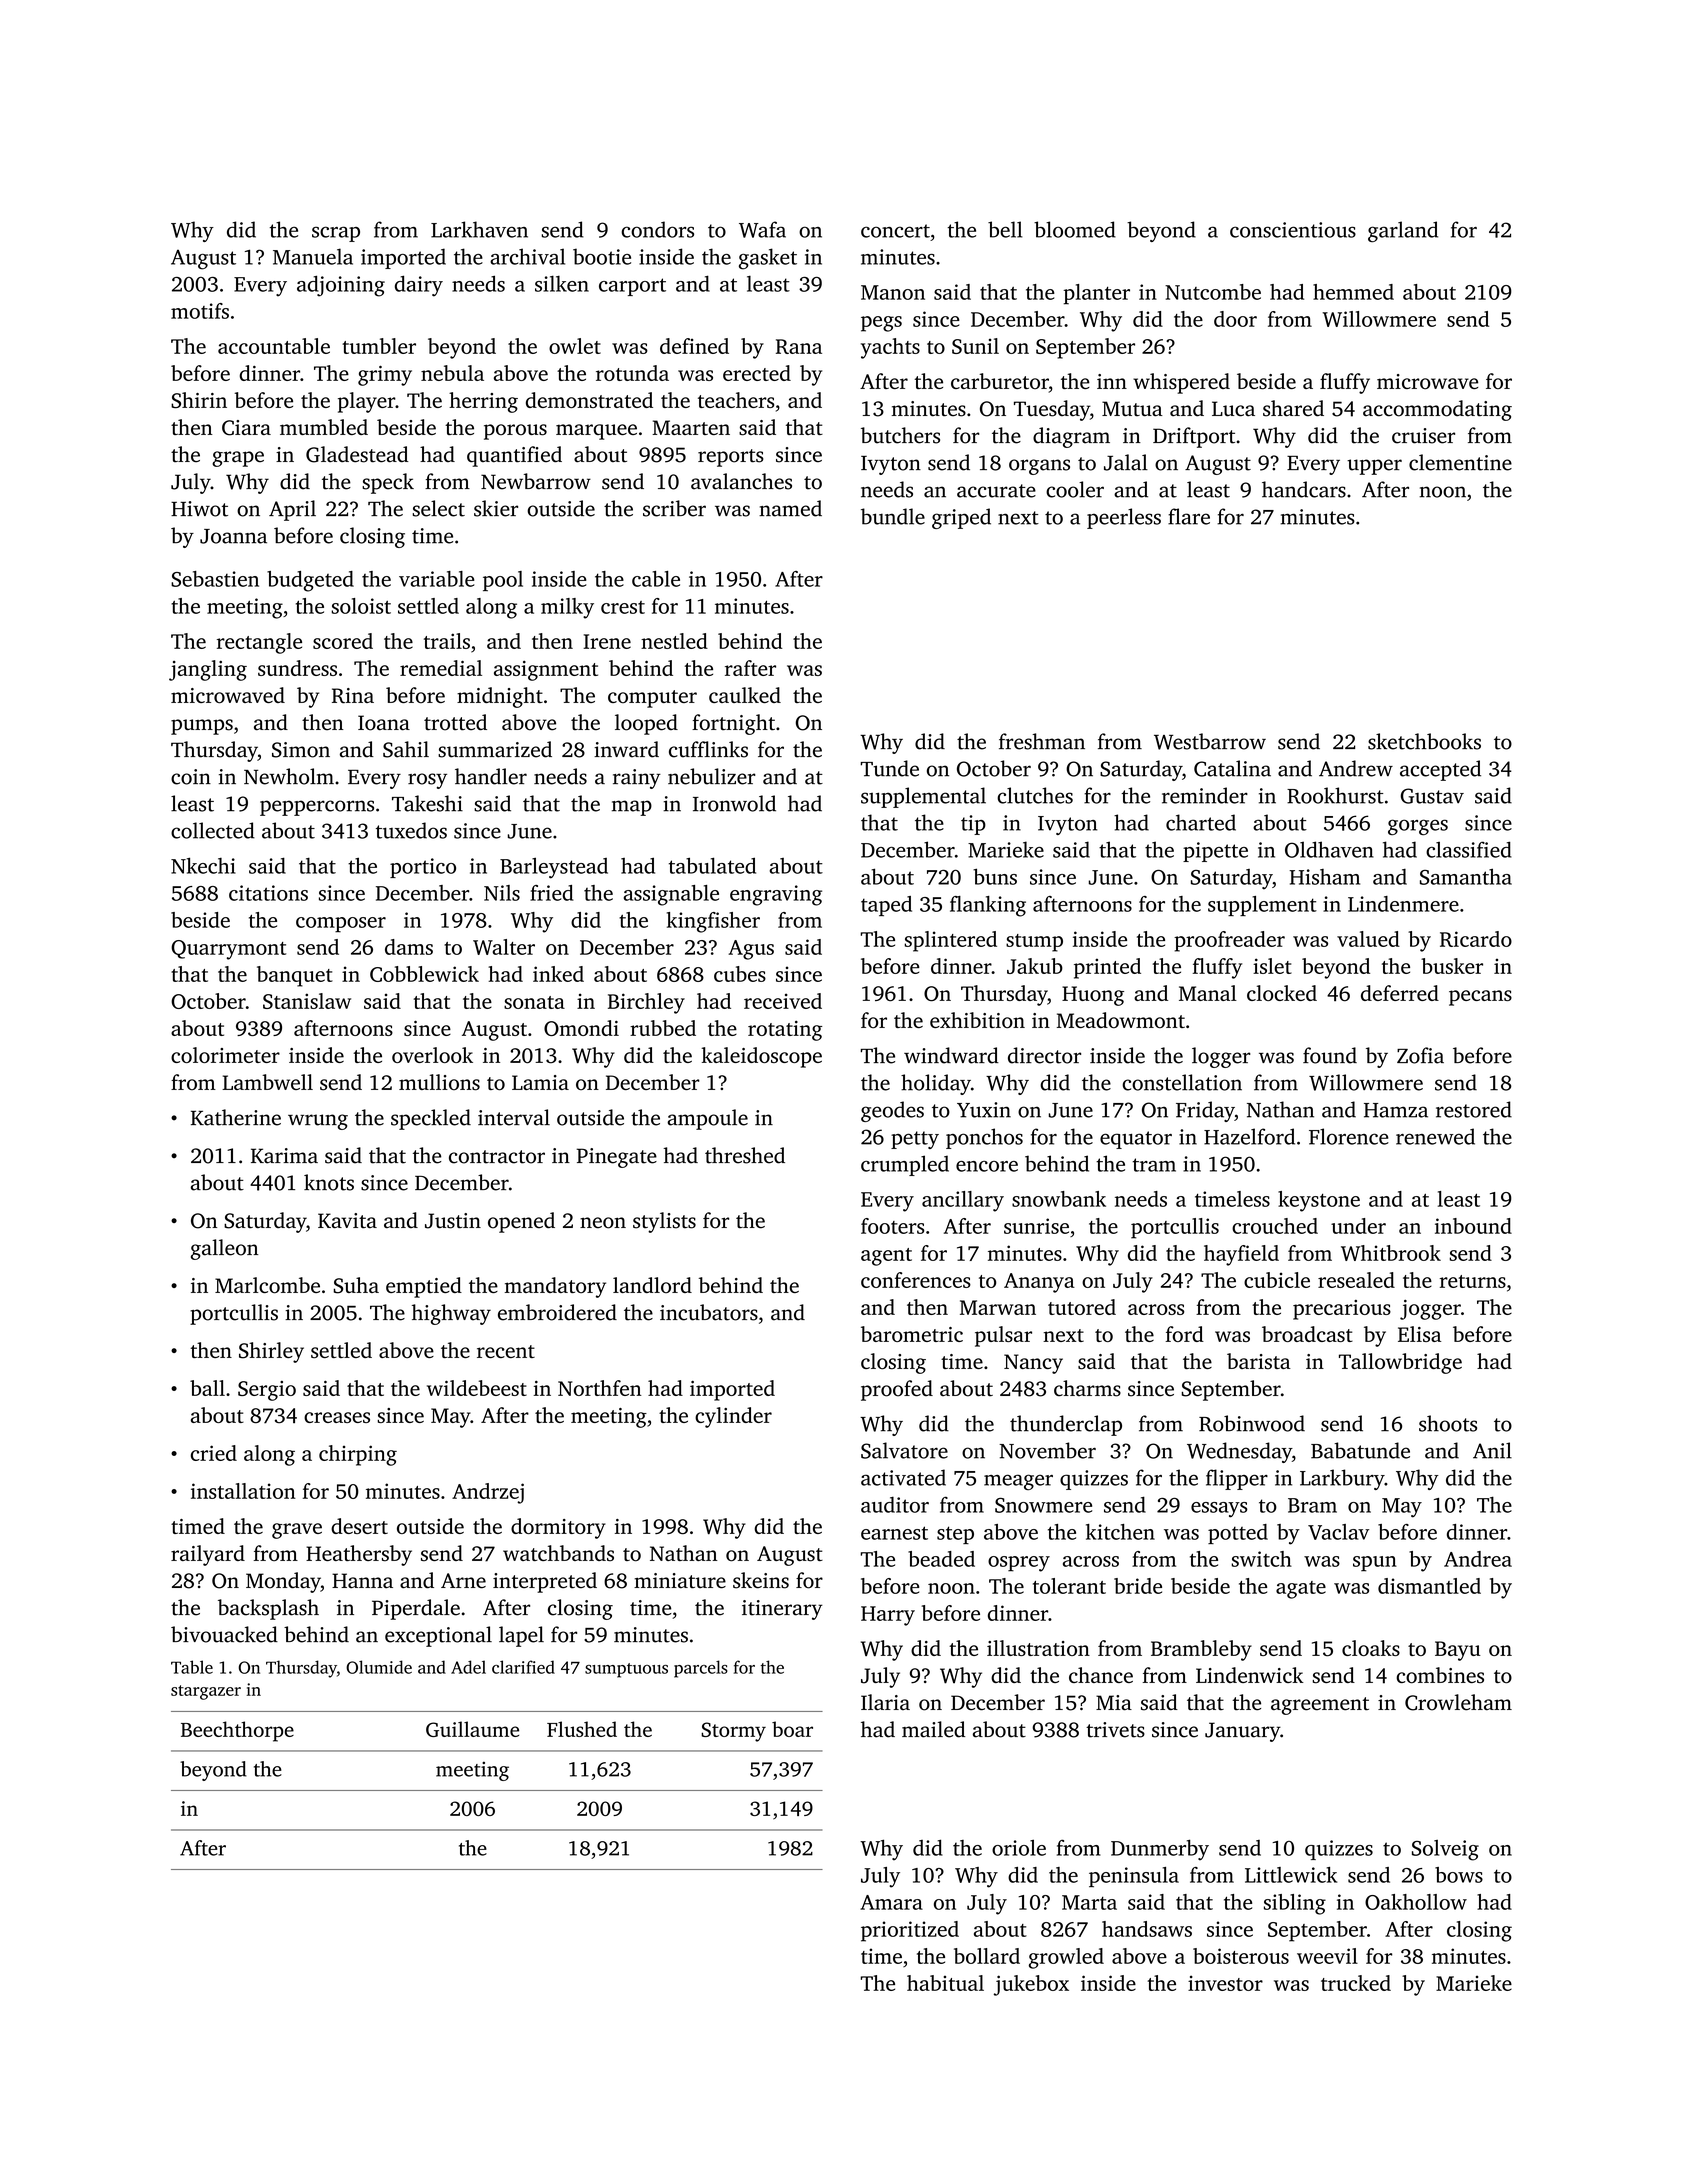 The width and height of the screenshot is (1683, 2178). Describe the element at coordinates (1356, 1983) in the screenshot. I see `trucked` at that location.
